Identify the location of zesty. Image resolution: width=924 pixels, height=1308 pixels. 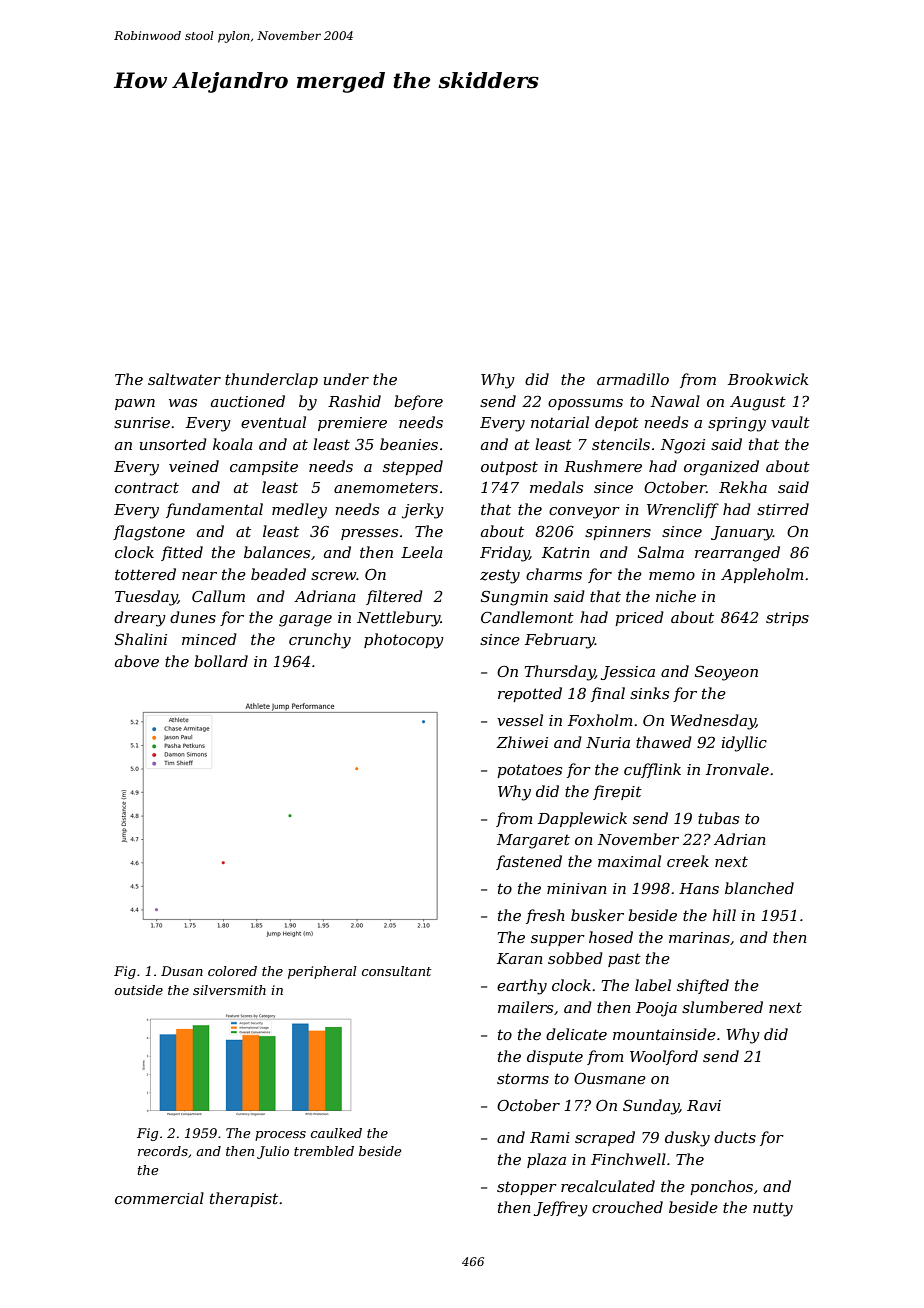
(500, 576).
